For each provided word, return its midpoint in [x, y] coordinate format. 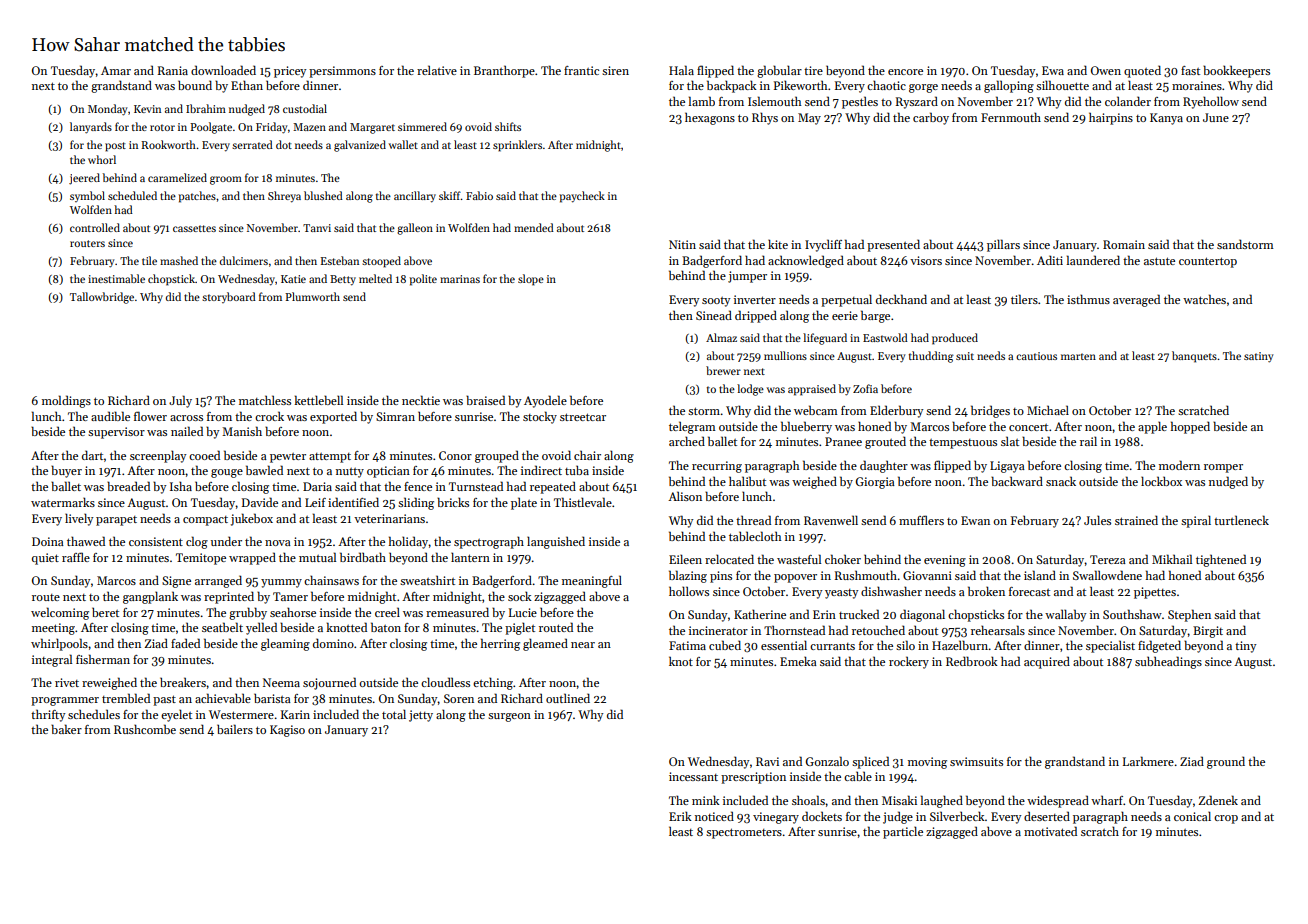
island [1040, 575]
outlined [568, 698]
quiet [45, 559]
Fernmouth [1011, 117]
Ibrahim [206, 108]
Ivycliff [823, 245]
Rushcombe [145, 729]
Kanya [1166, 119]
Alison [685, 496]
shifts [508, 126]
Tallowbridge [102, 298]
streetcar [583, 417]
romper [1223, 468]
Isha [181, 486]
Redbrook [972, 661]
